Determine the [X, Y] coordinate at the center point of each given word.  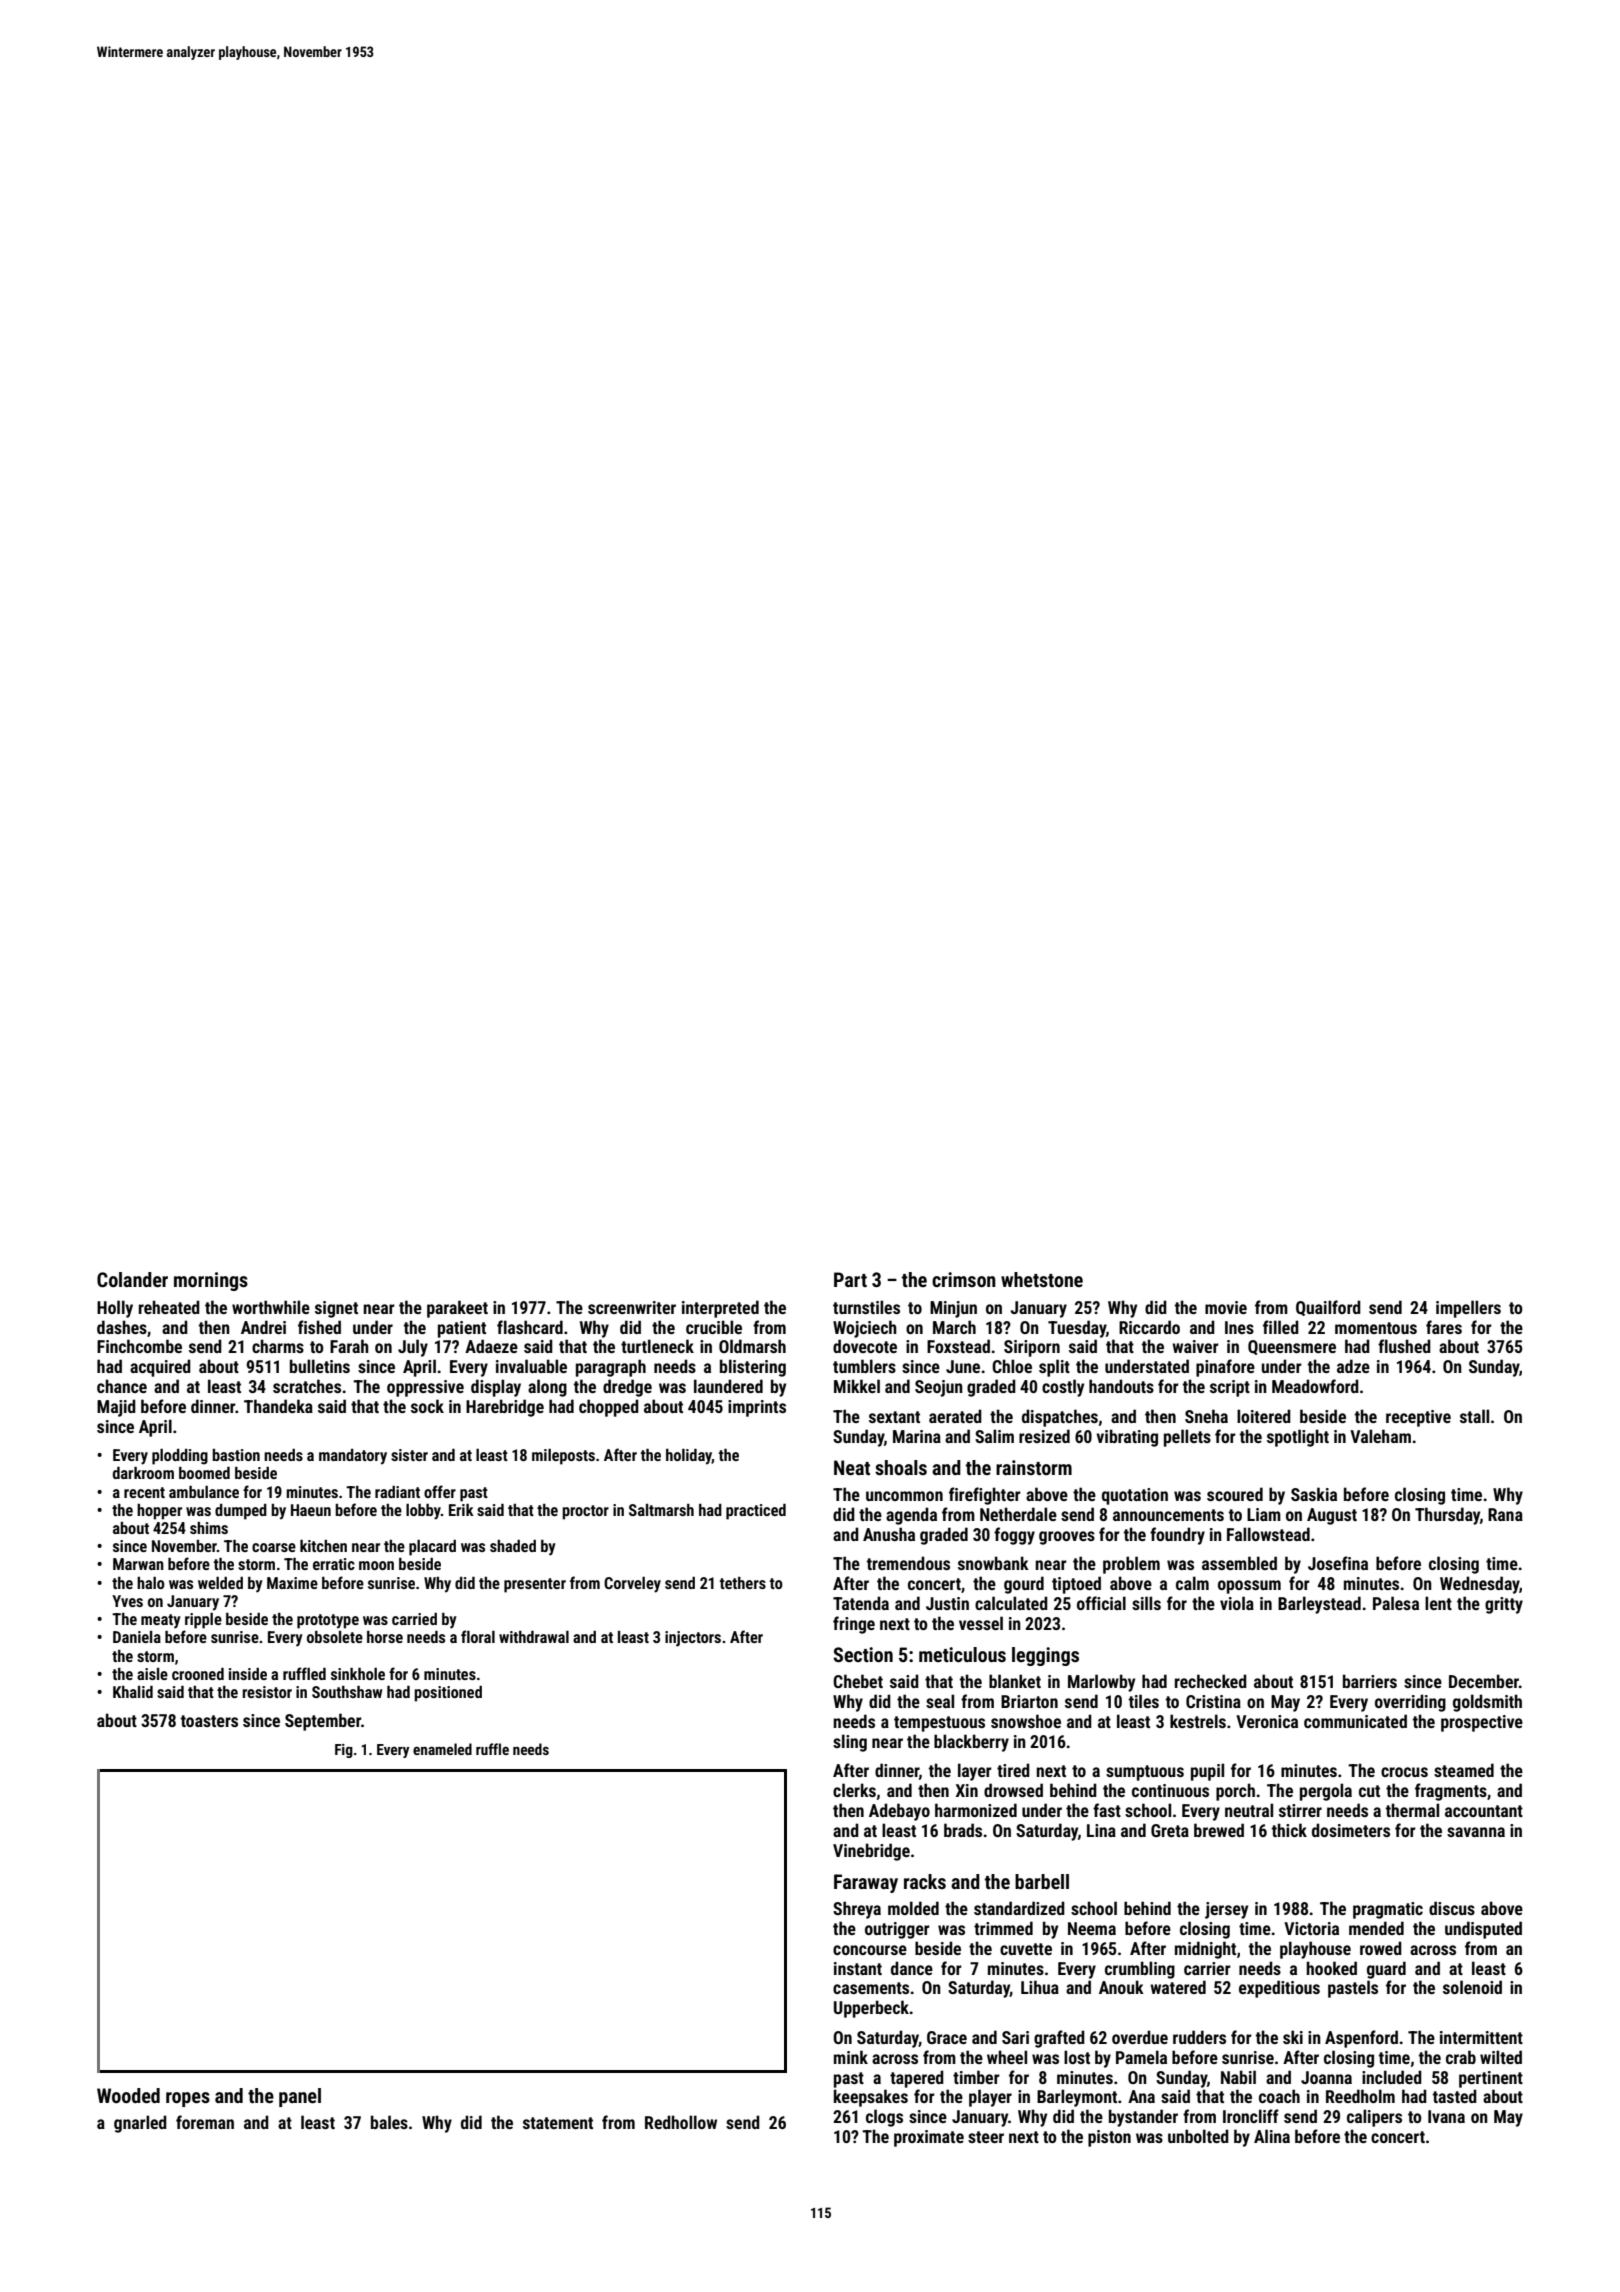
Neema [1092, 1928]
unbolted [1198, 2136]
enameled [442, 1749]
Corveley [632, 1585]
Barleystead [1319, 1605]
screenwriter [632, 1307]
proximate [929, 2138]
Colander [132, 1279]
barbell [1042, 1881]
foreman [205, 2122]
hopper [159, 1512]
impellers [1468, 1309]
